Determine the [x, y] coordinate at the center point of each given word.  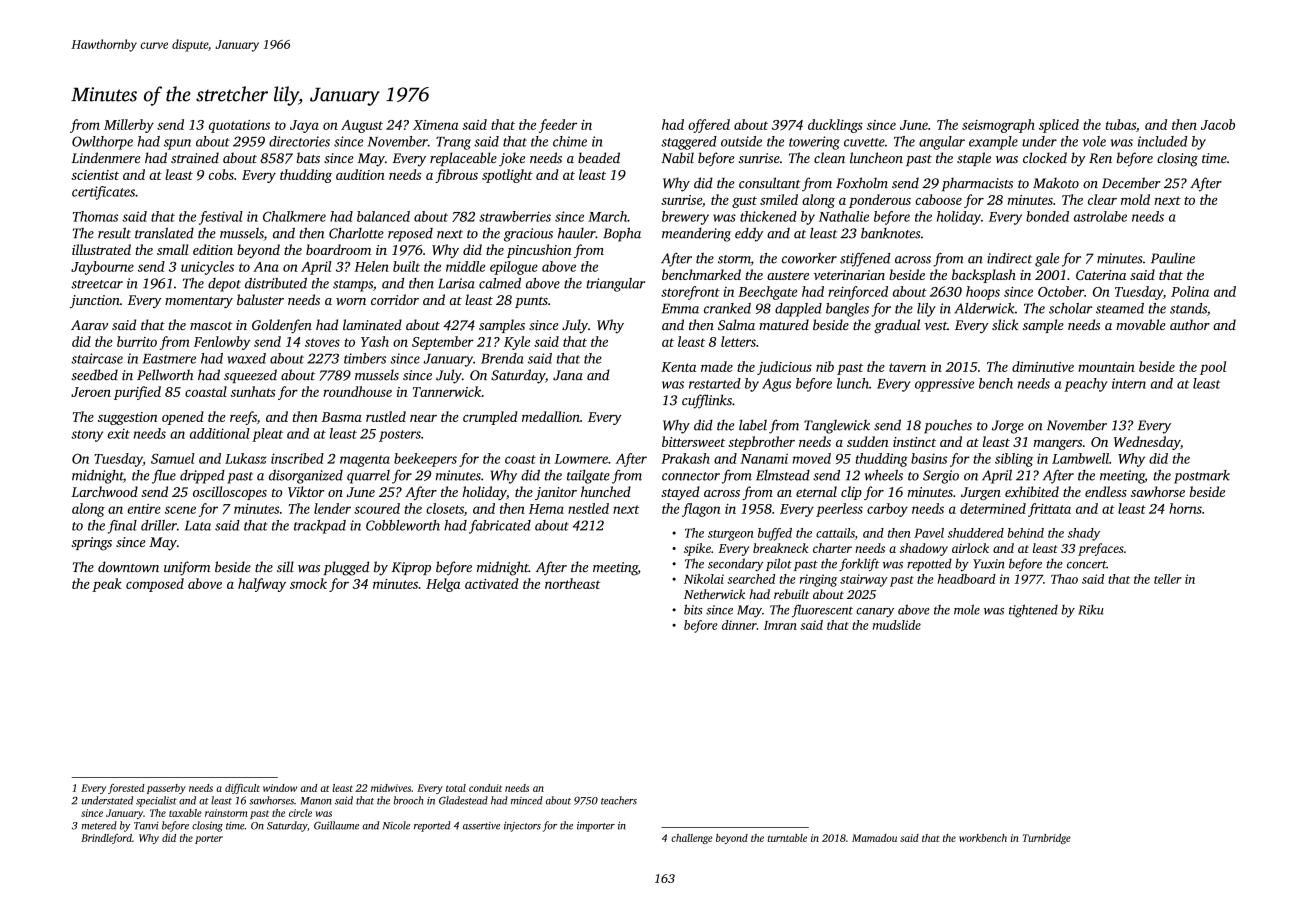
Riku [1091, 609]
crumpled [490, 418]
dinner [739, 625]
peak [107, 585]
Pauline [1173, 258]
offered [709, 126]
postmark [1202, 477]
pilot [779, 564]
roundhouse [357, 391]
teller [1168, 579]
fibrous [456, 176]
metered [99, 825]
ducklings [835, 126]
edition [213, 249]
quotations [239, 126]
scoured [377, 508]
